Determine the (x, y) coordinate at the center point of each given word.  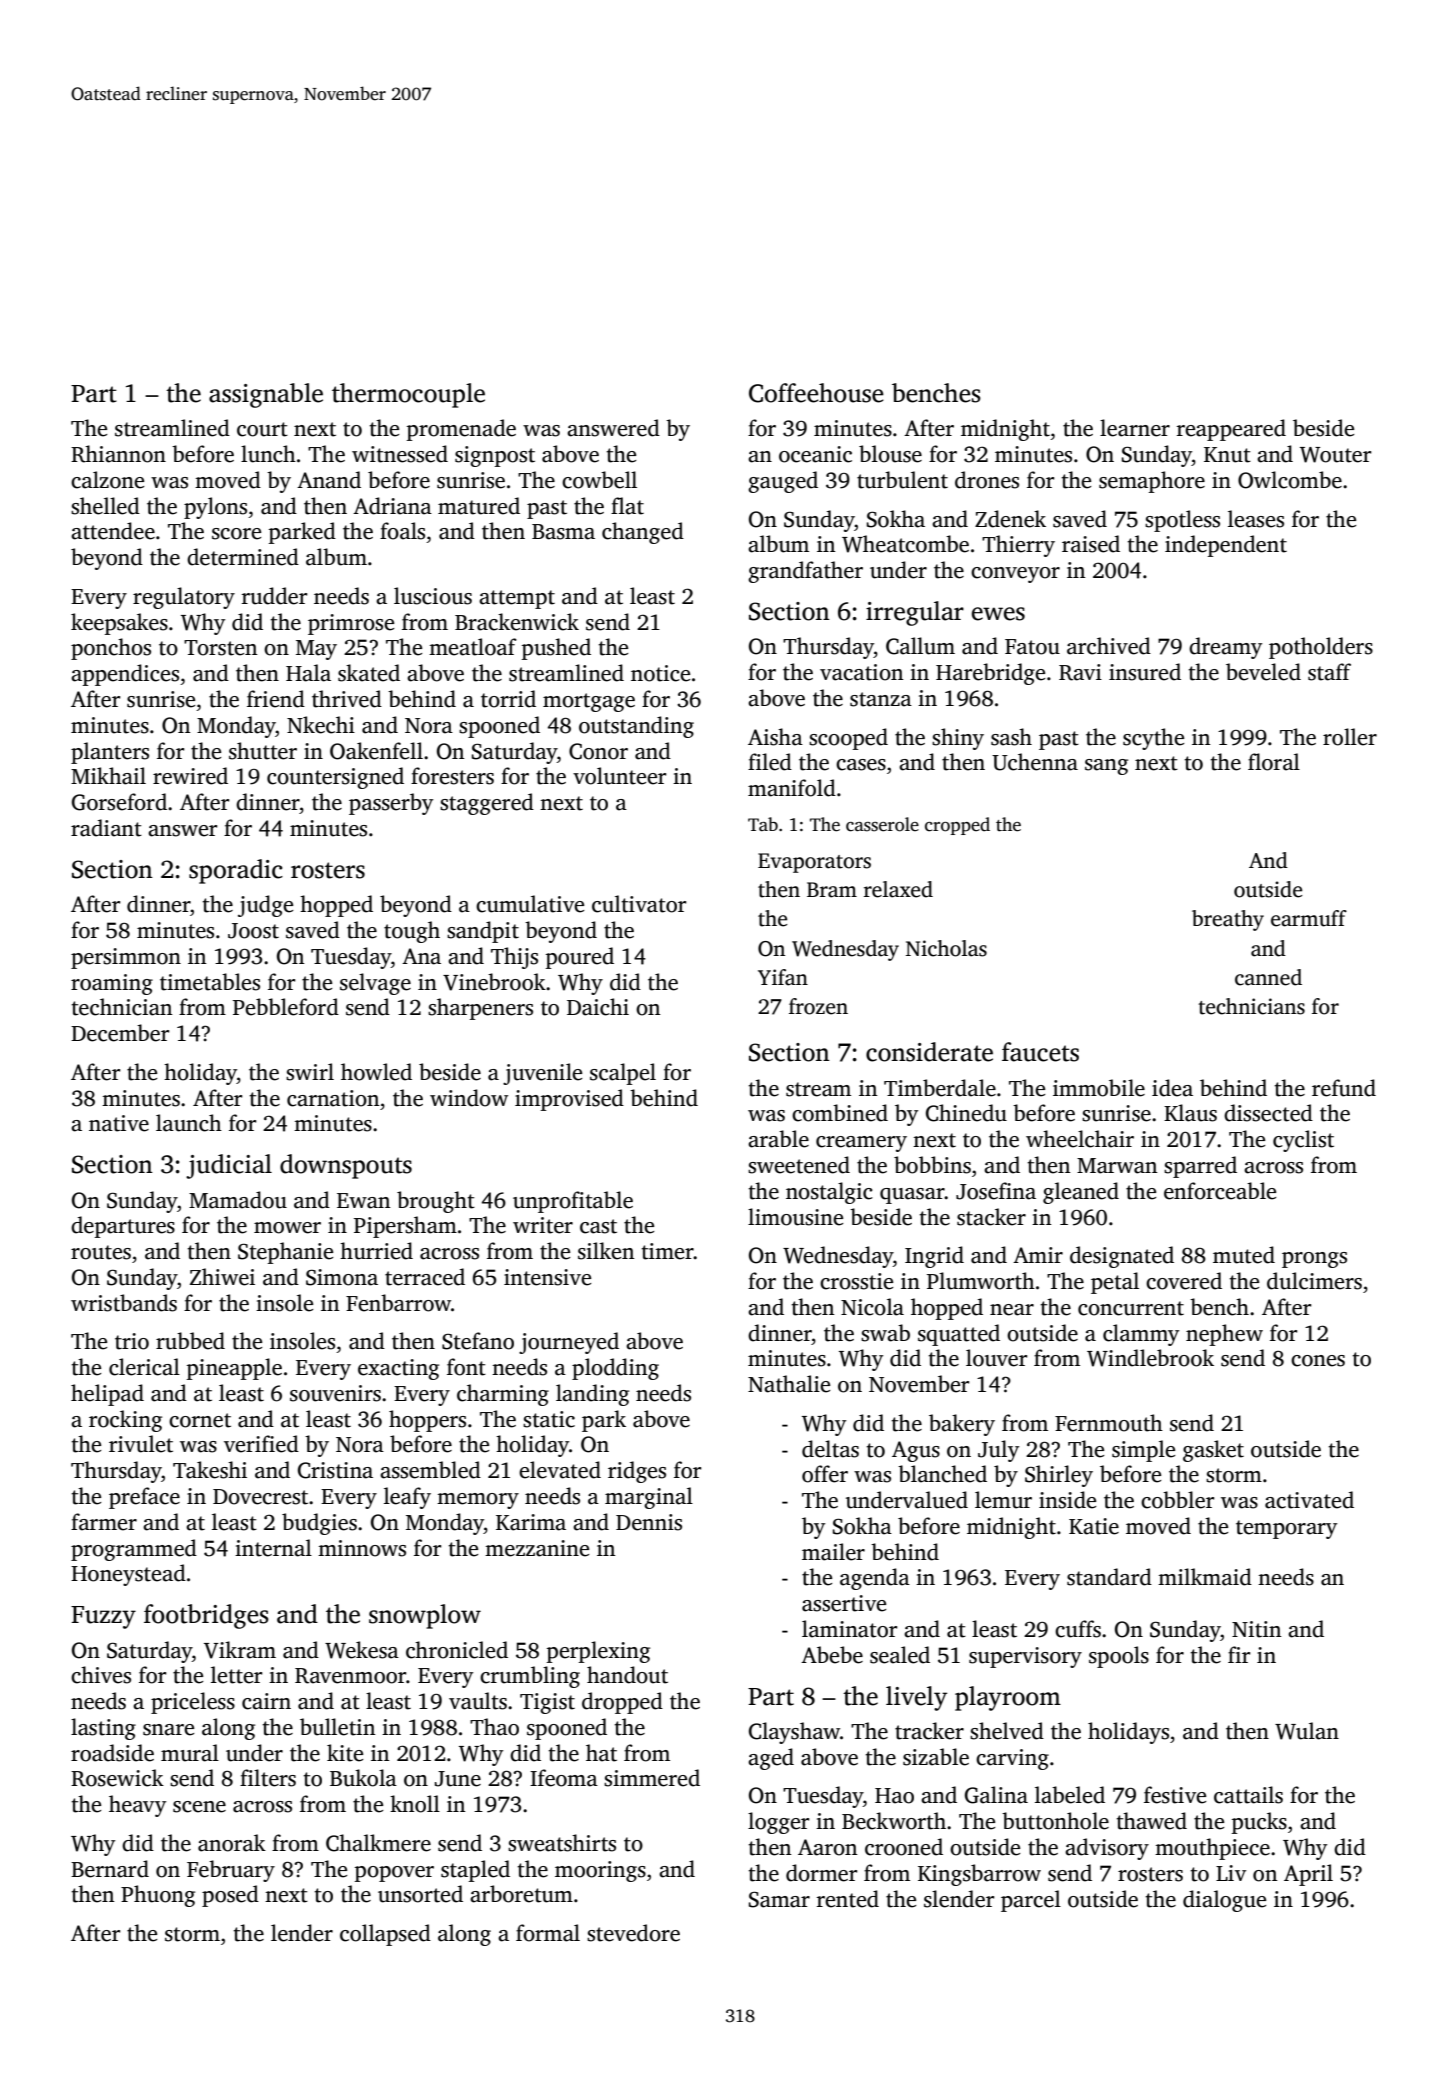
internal (273, 1548)
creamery (861, 1144)
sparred (1200, 1167)
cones (1318, 1361)
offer (825, 1474)
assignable (266, 395)
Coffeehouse (816, 393)
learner (1135, 428)
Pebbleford (286, 1007)
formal (548, 1933)
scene (199, 1807)
